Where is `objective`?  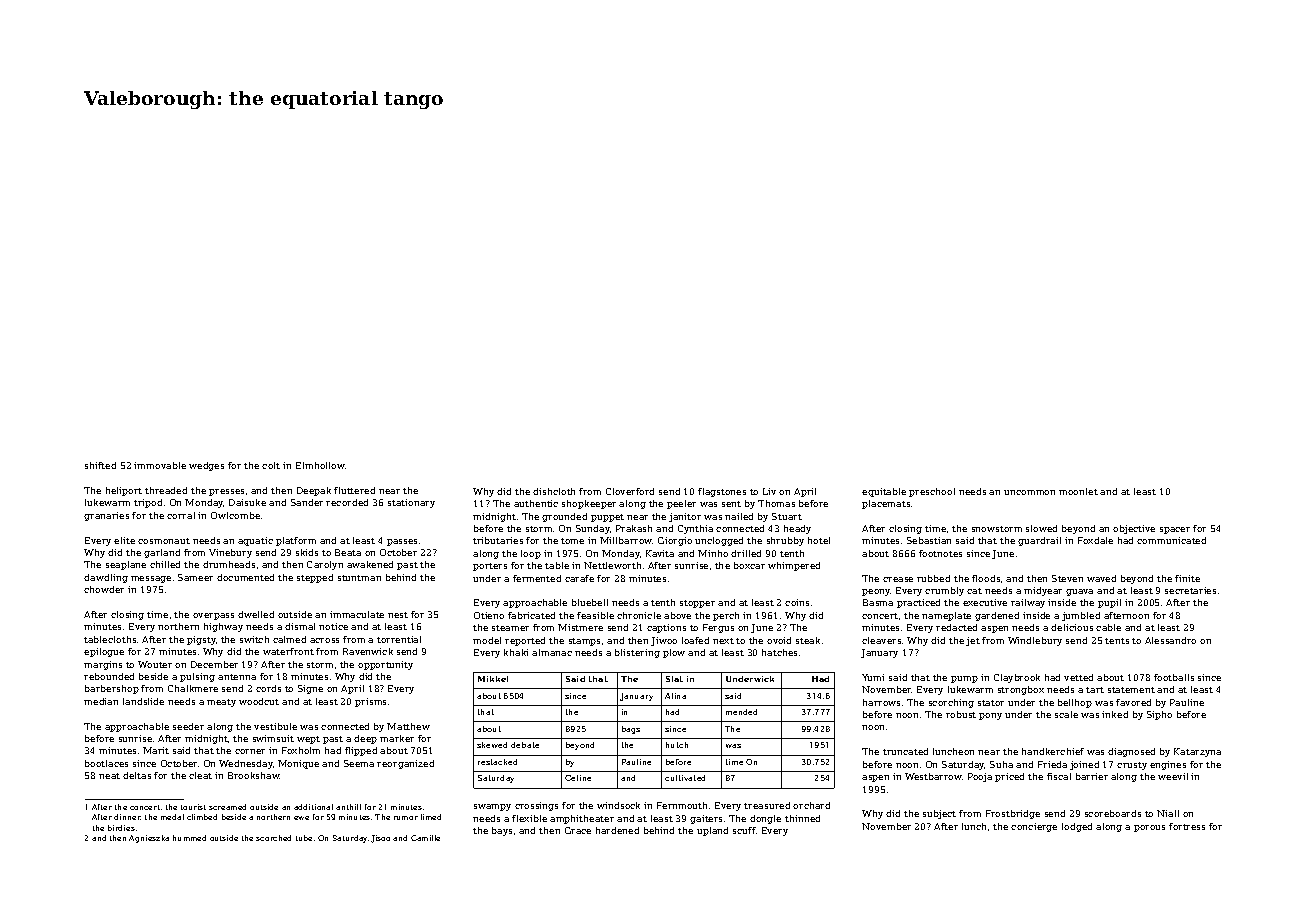
objective is located at coordinates (1134, 529).
